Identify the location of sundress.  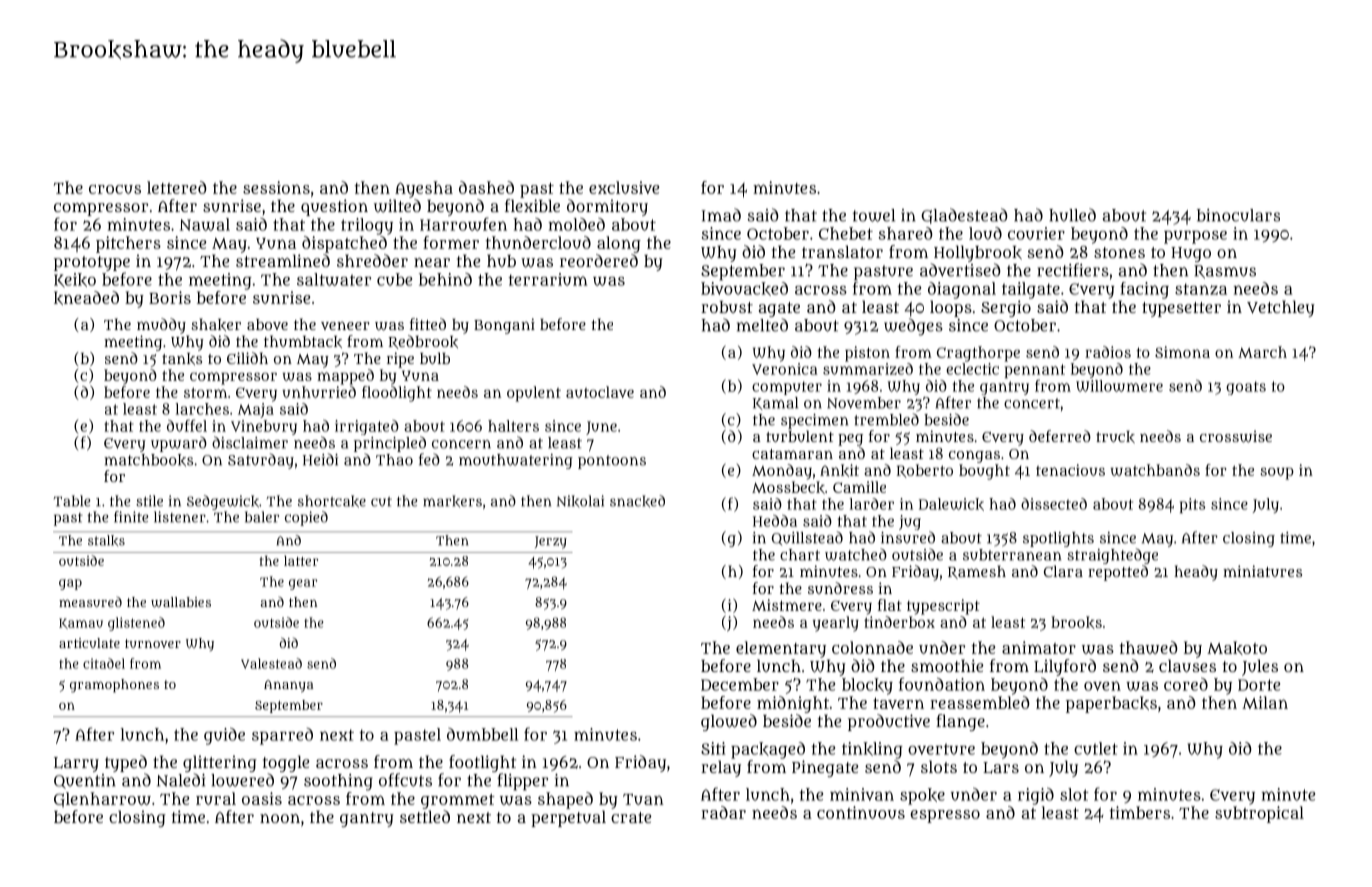
(840, 588).
